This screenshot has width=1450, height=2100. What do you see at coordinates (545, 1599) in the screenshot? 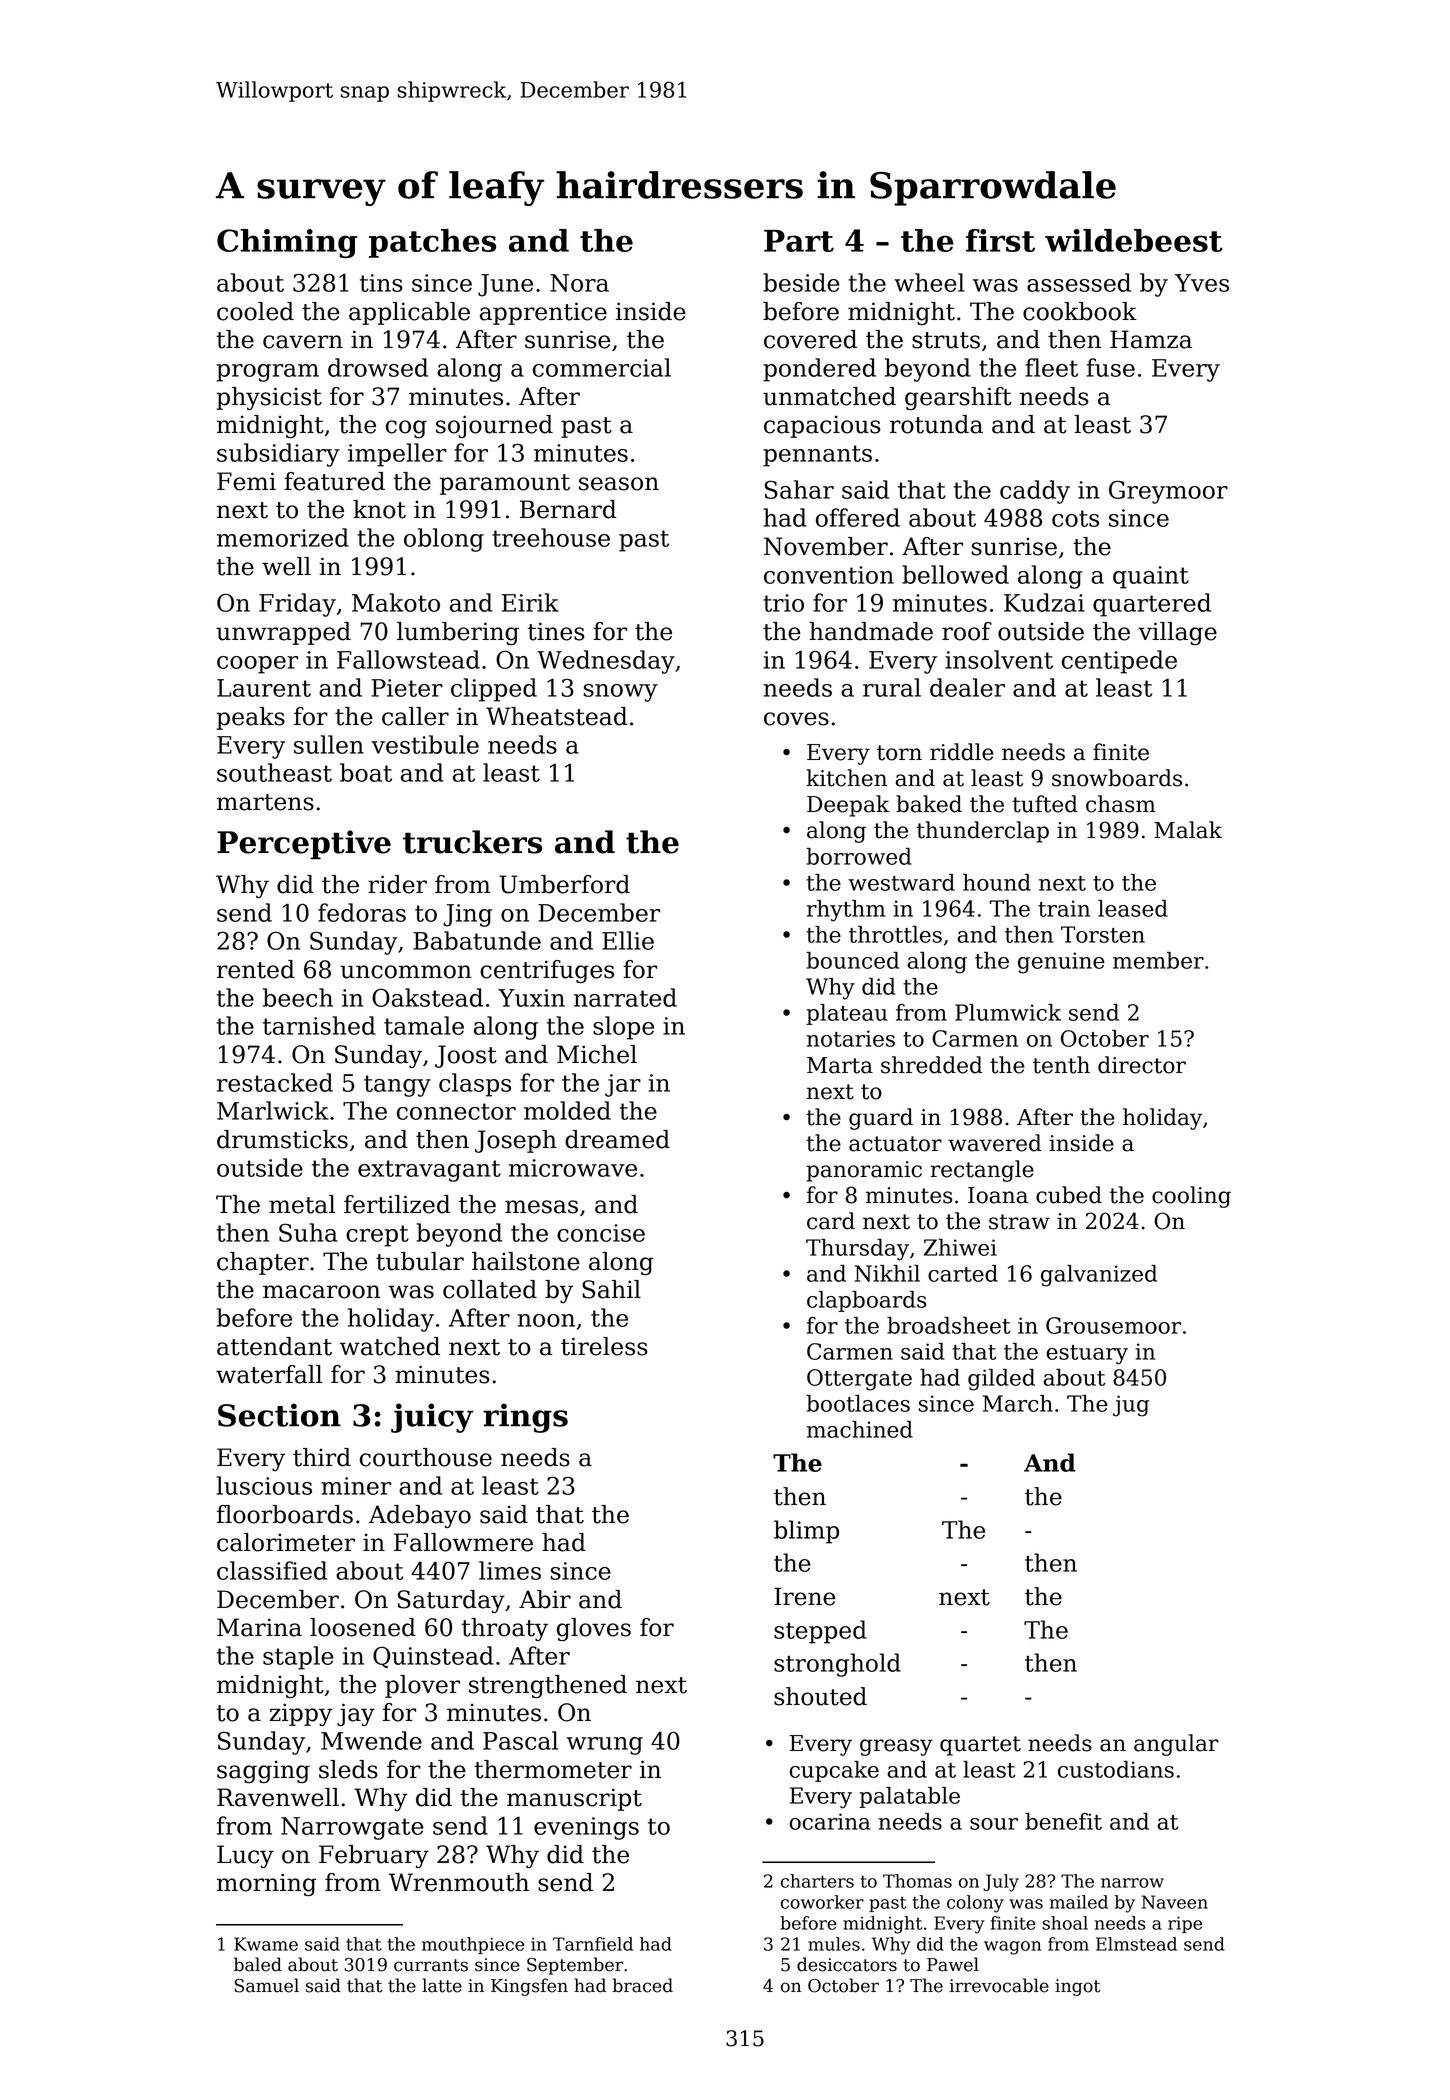
I see `Abir` at bounding box center [545, 1599].
